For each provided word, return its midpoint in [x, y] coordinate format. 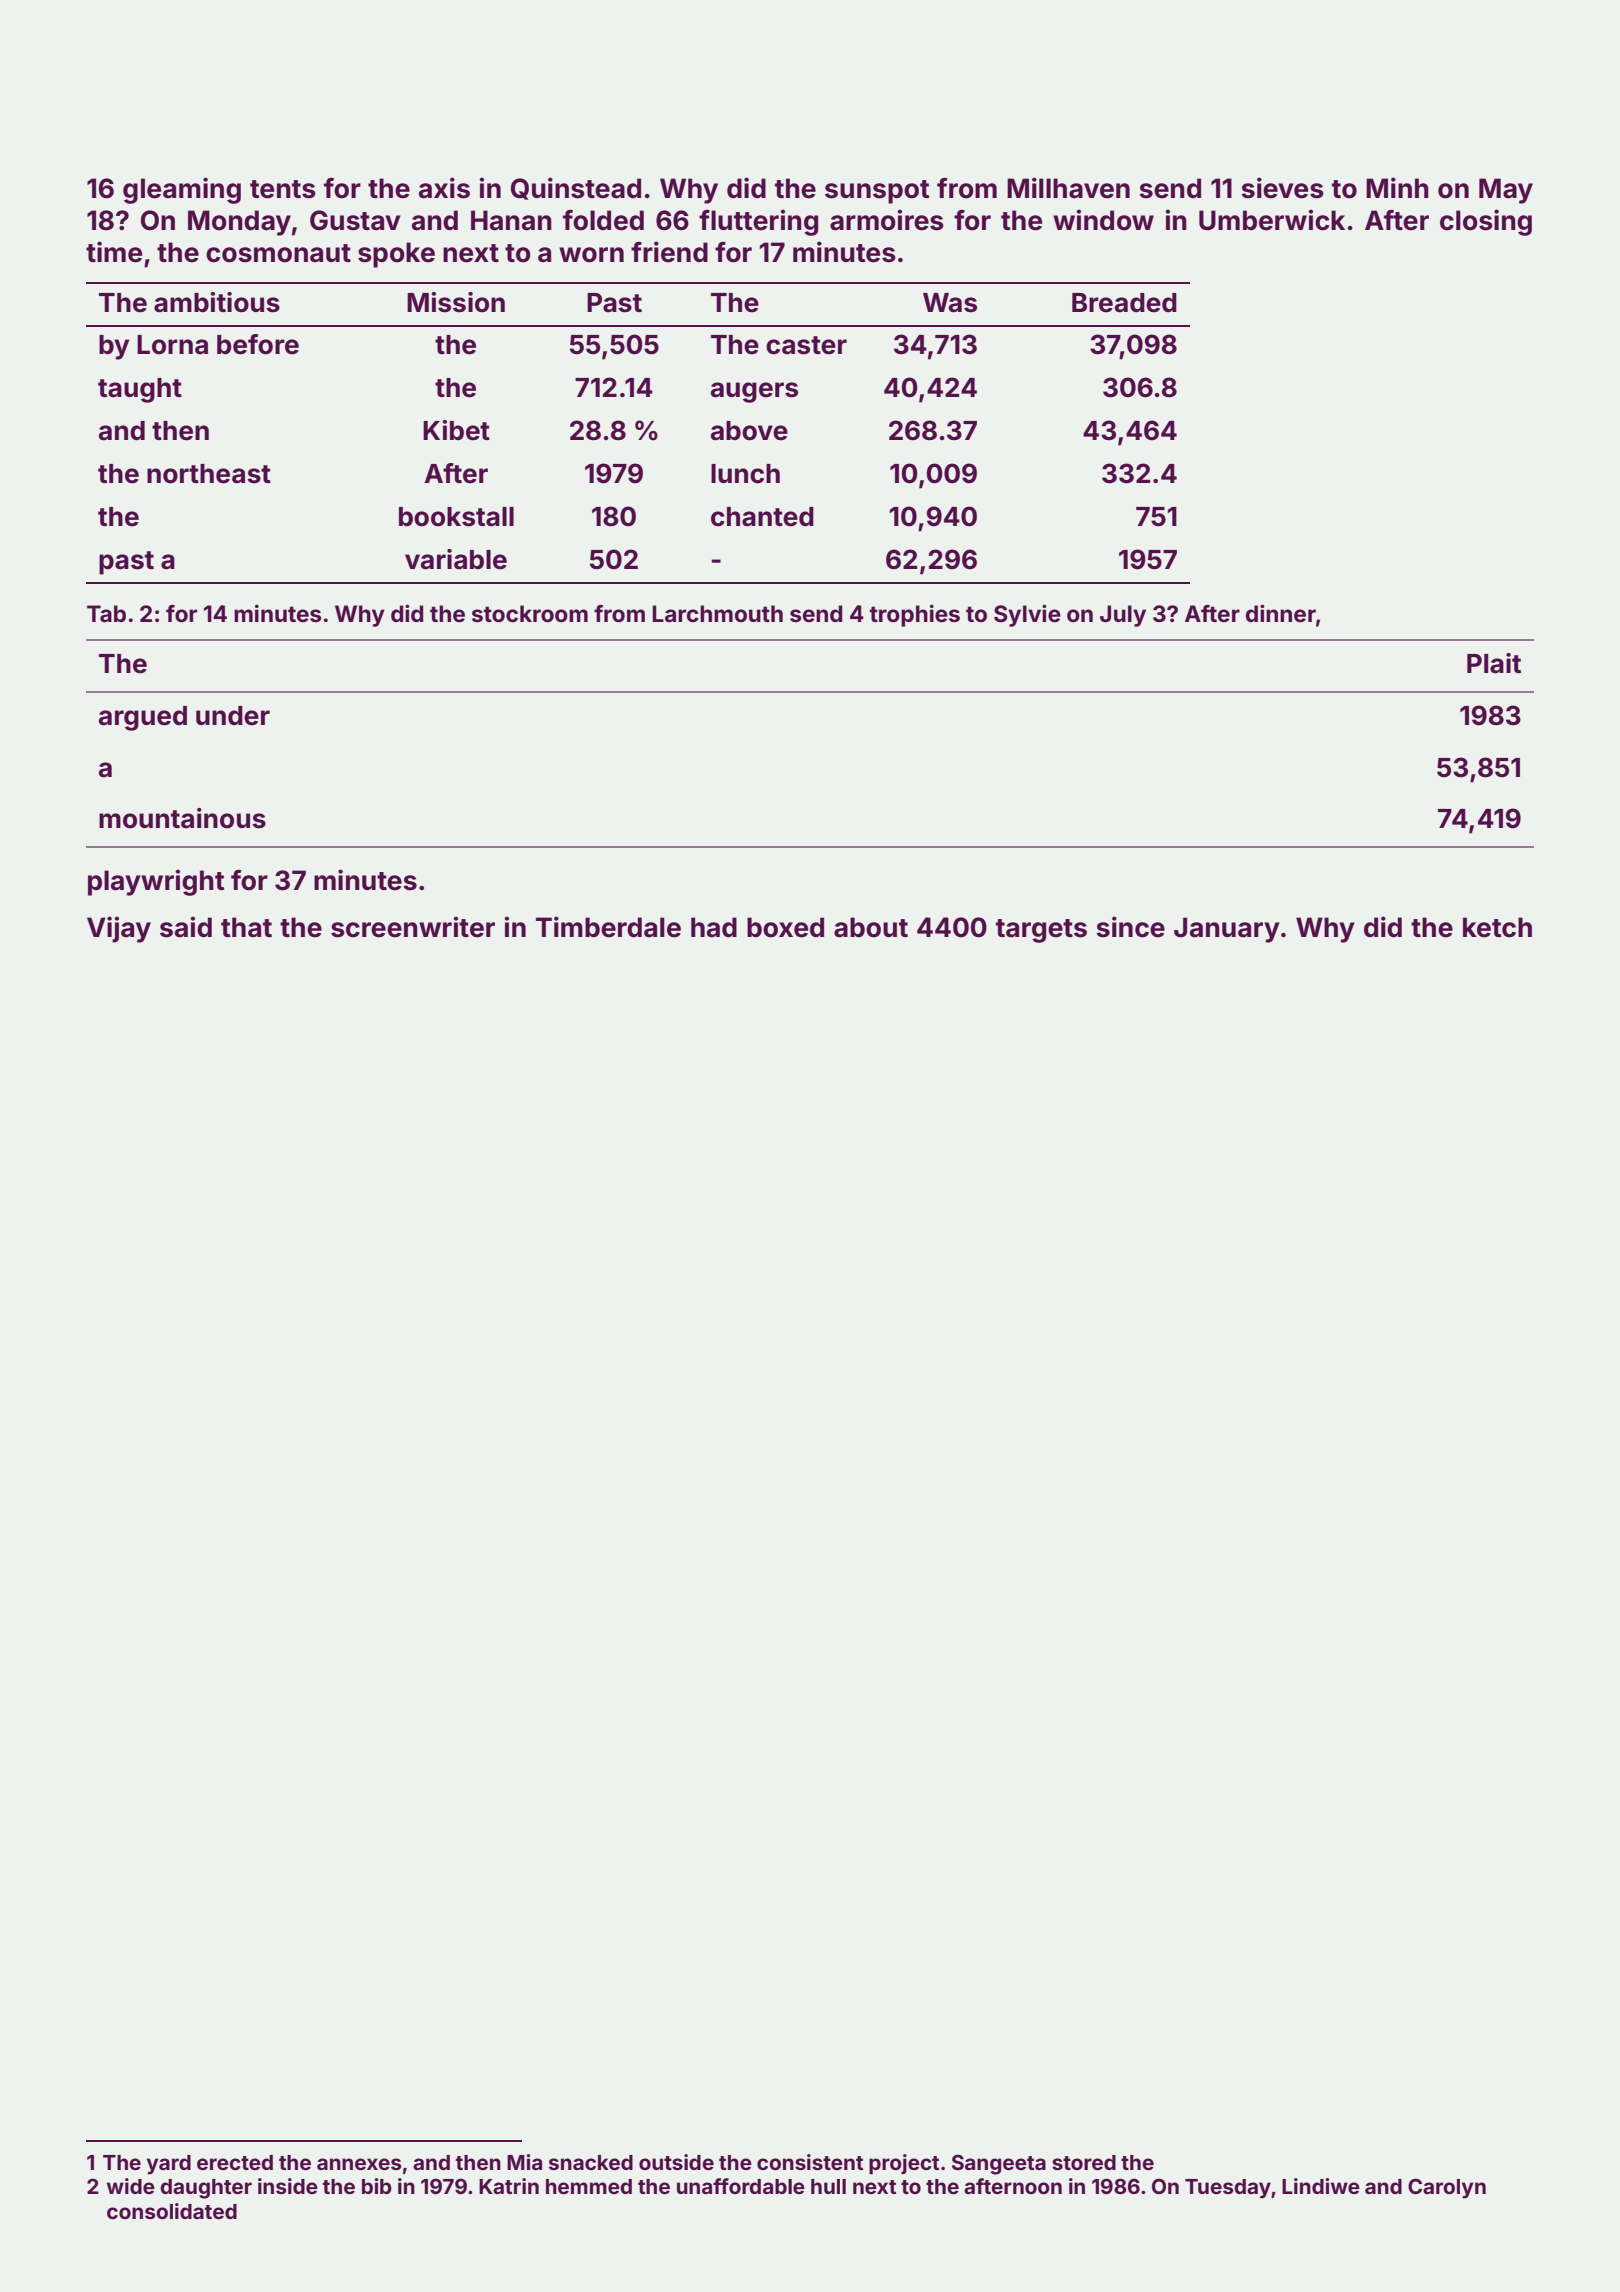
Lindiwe [1321, 2186]
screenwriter [413, 927]
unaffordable [741, 2186]
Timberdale [608, 927]
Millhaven [1068, 188]
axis [444, 188]
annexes [359, 2164]
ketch [1497, 927]
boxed [785, 927]
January [1227, 930]
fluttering [758, 222]
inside [288, 2186]
